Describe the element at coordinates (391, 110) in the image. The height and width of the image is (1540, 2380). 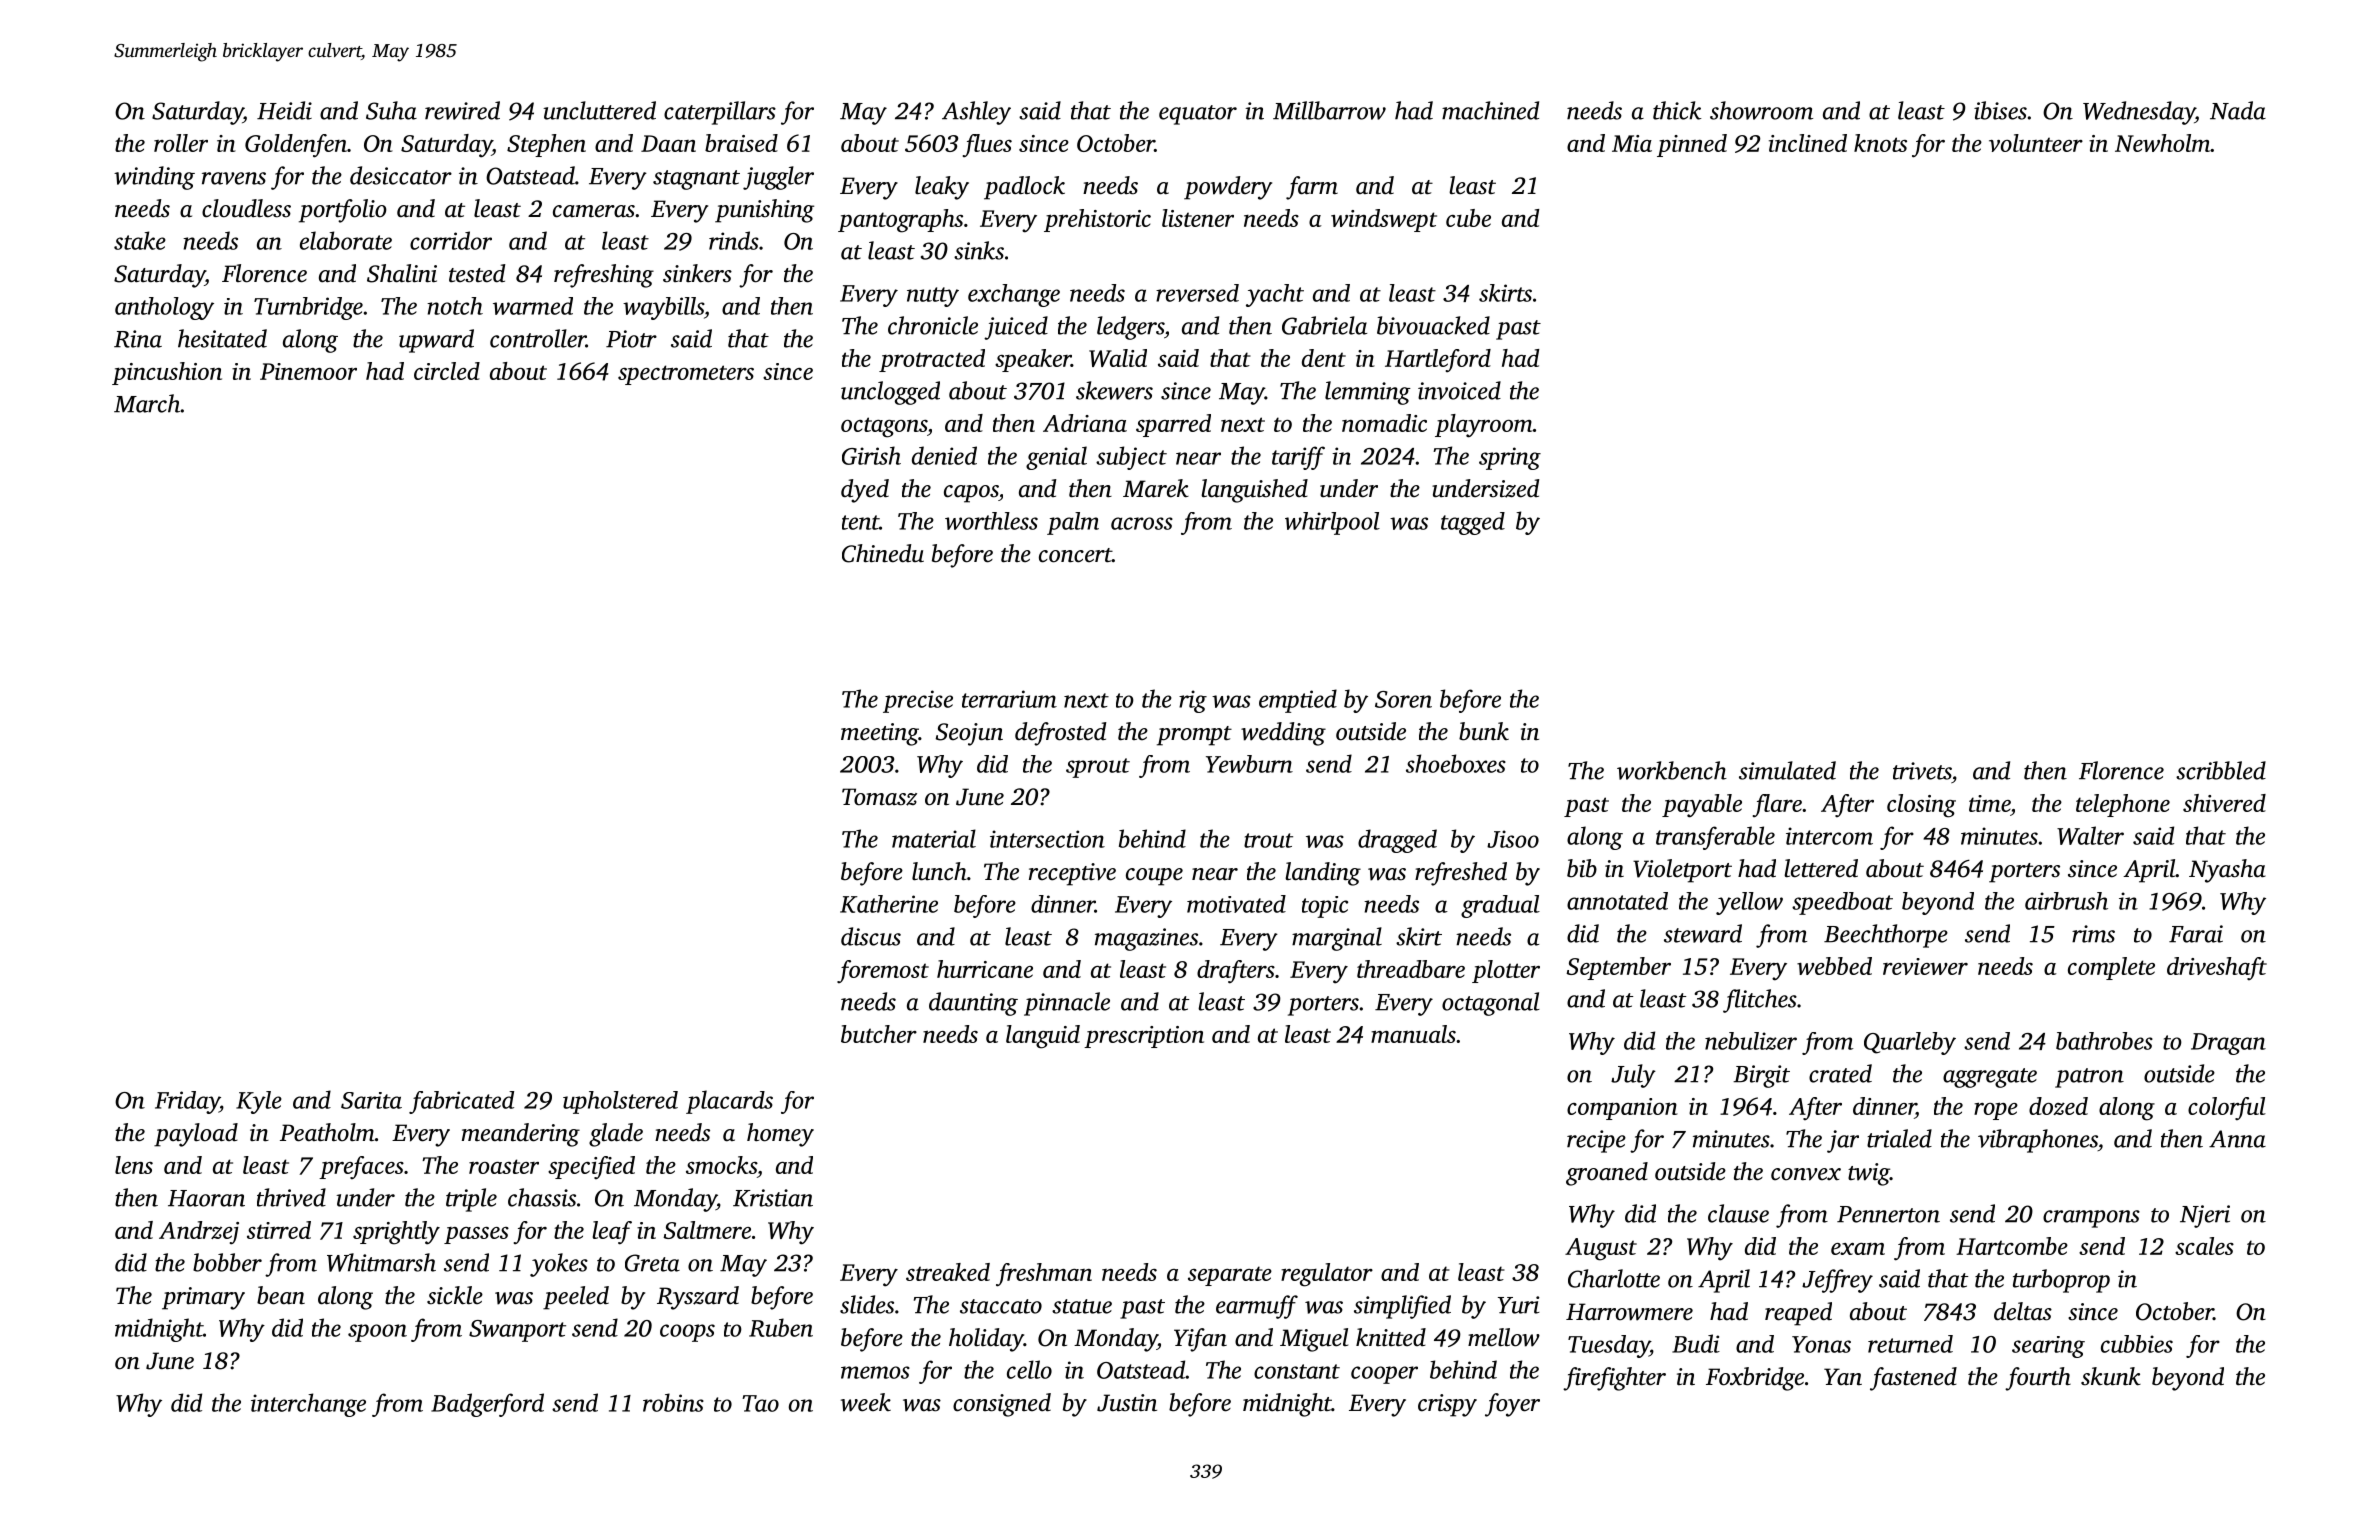
I see `Suha` at that location.
